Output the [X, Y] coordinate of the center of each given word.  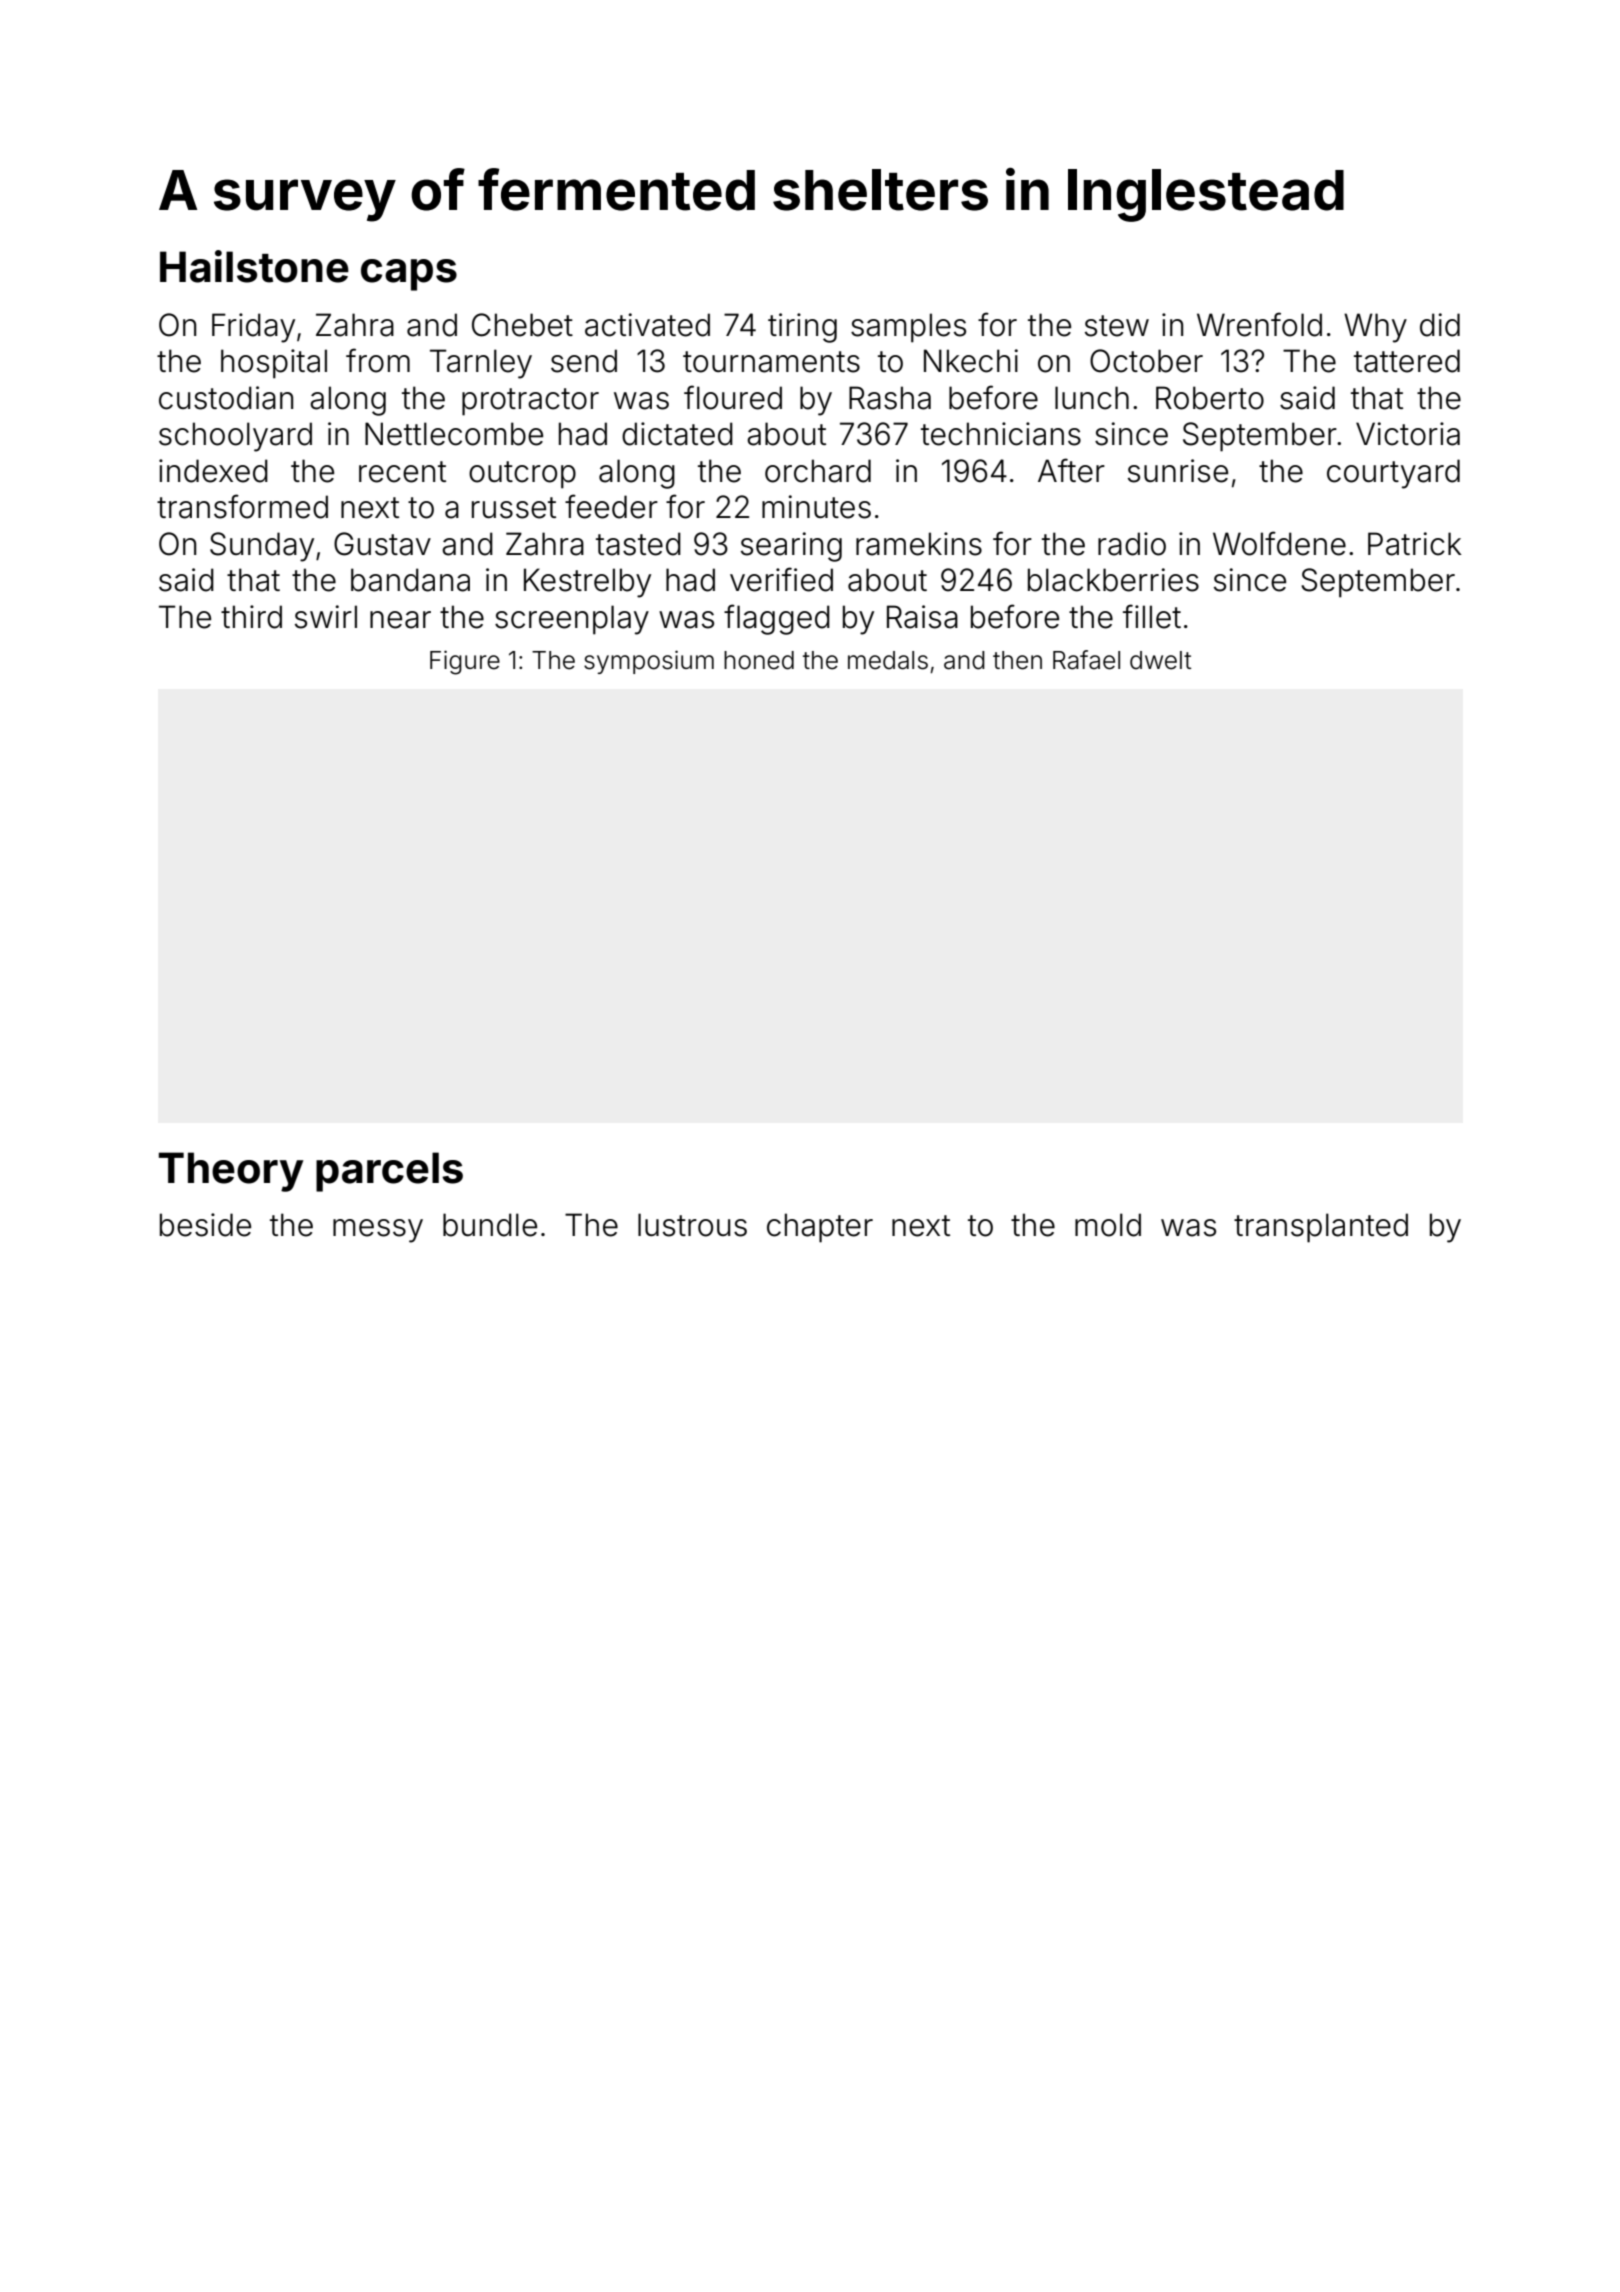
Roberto [1210, 398]
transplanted [1321, 1228]
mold [1108, 1225]
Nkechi [971, 361]
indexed [213, 471]
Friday [253, 328]
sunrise [1178, 471]
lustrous [692, 1225]
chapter [820, 1228]
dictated [677, 434]
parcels [389, 1172]
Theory [231, 1172]
